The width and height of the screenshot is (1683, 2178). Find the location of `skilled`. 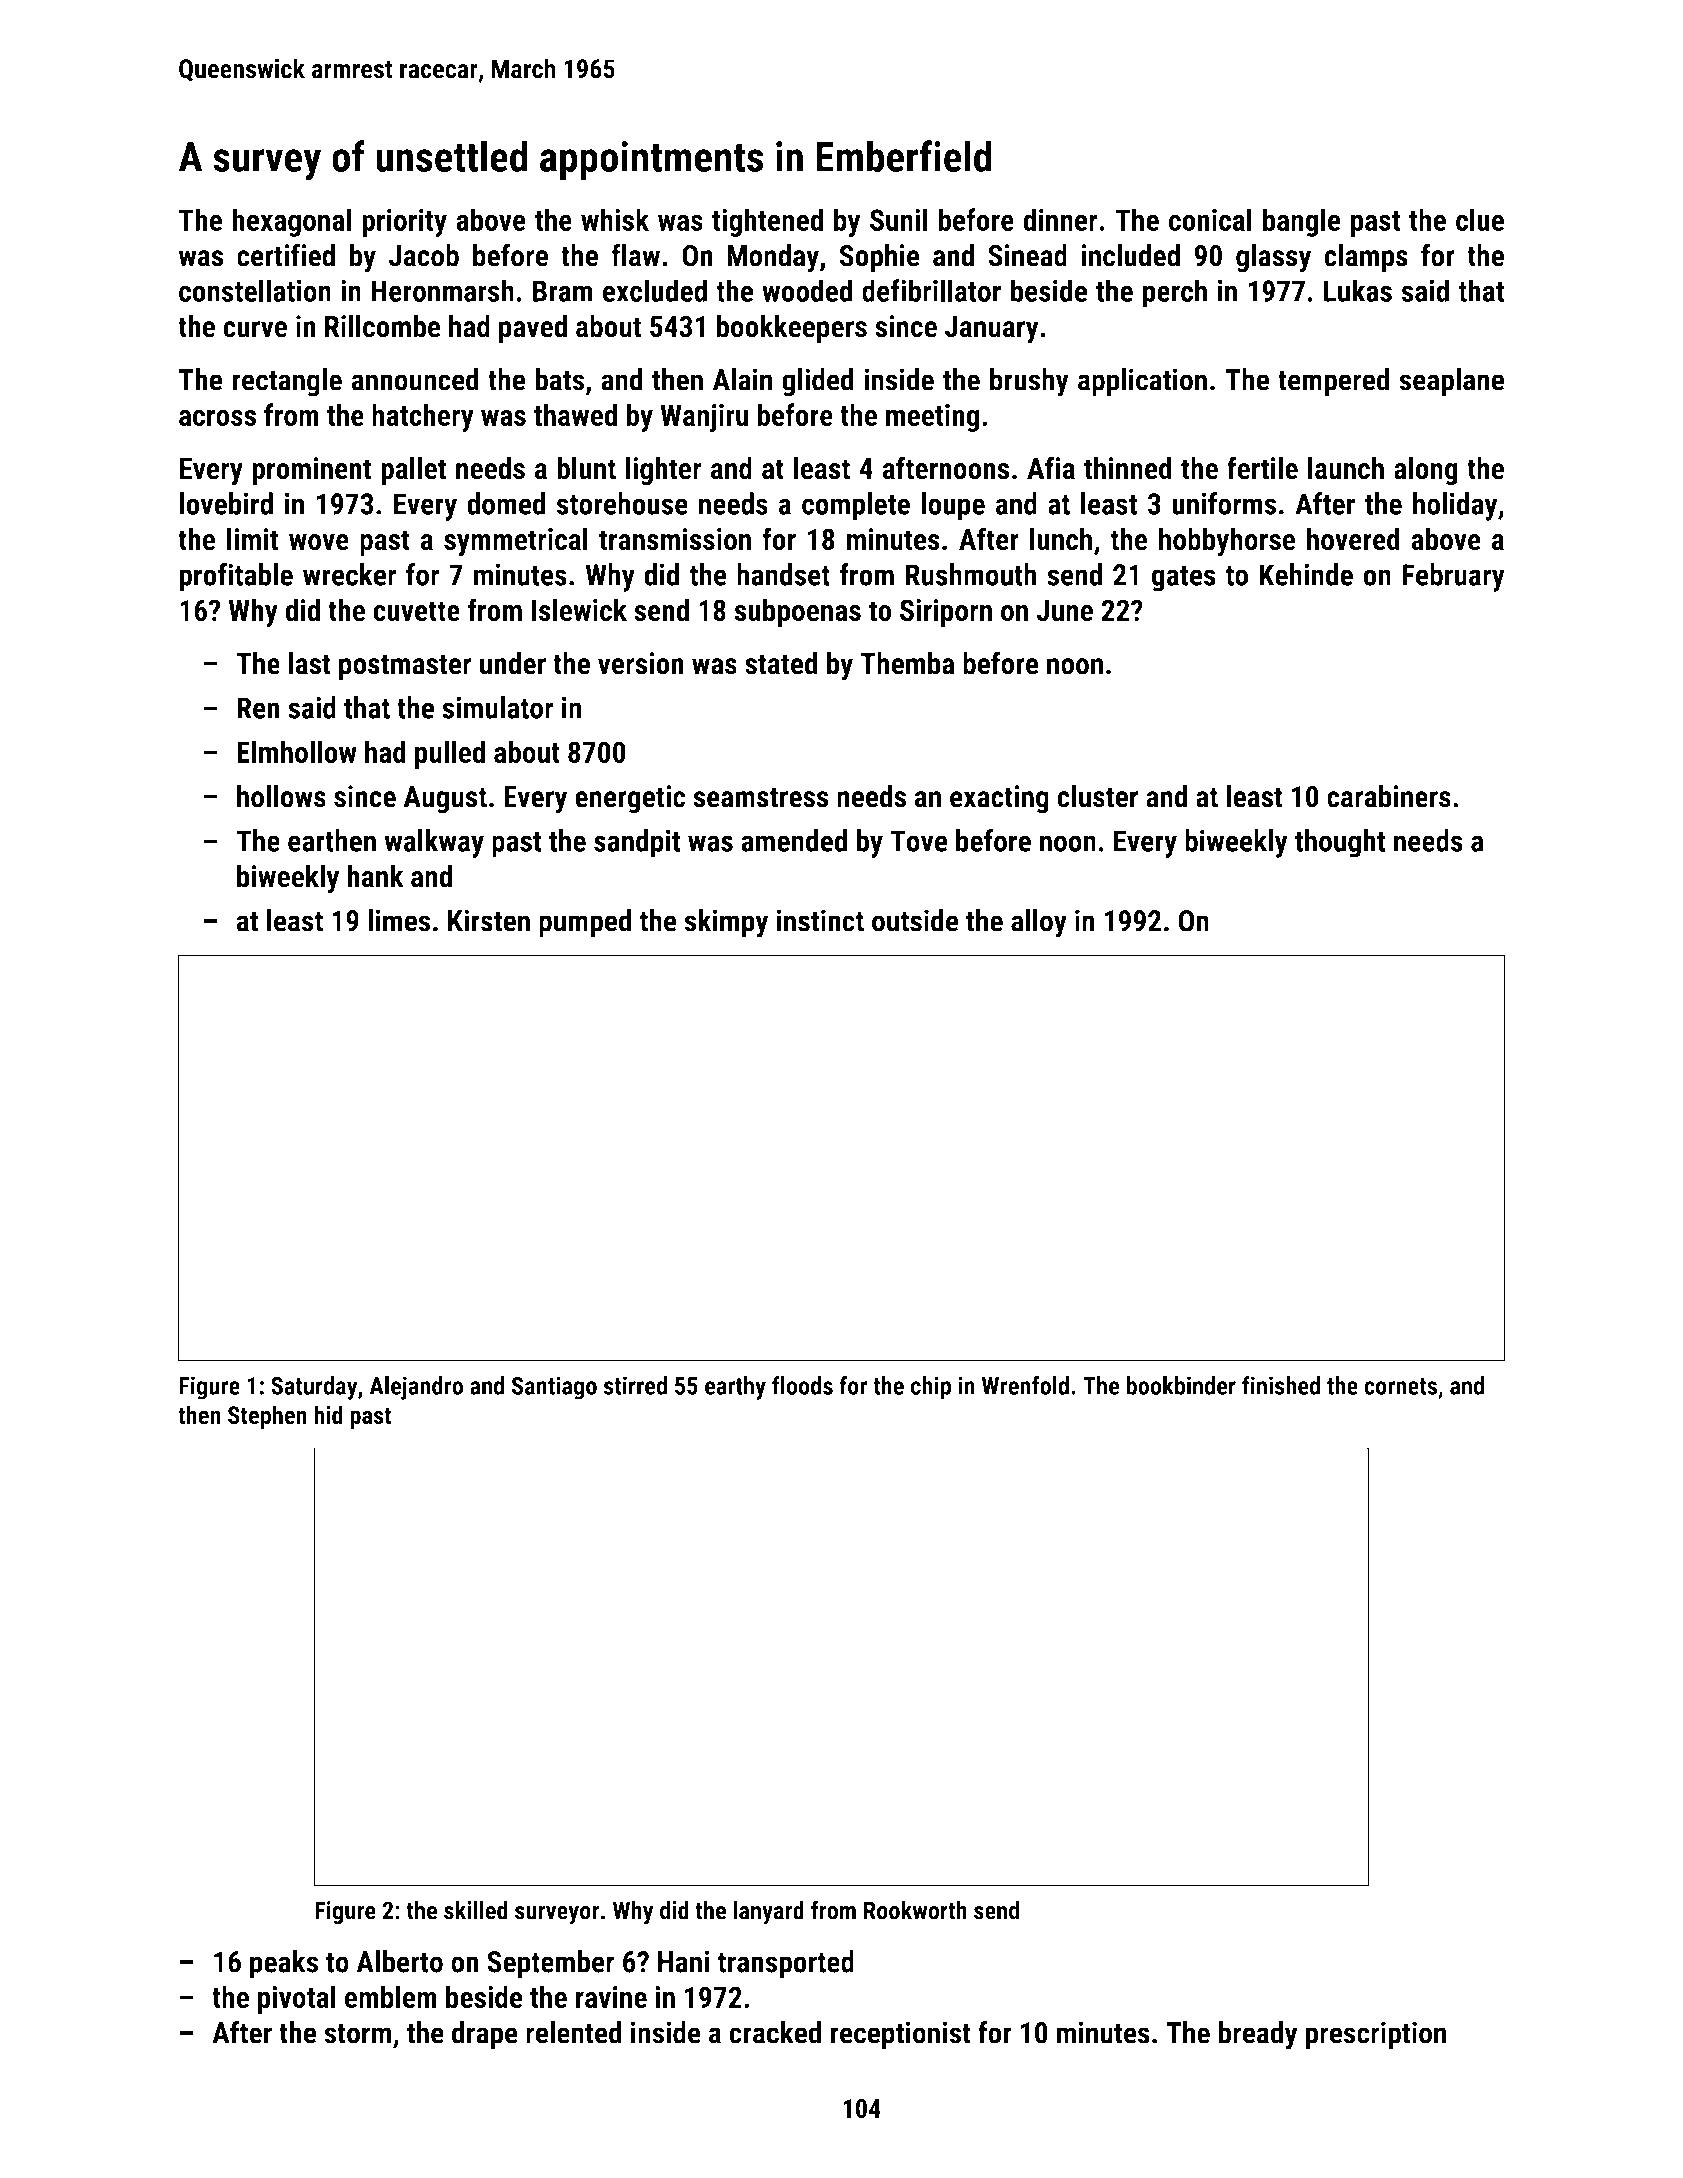

skilled is located at coordinates (476, 1910).
